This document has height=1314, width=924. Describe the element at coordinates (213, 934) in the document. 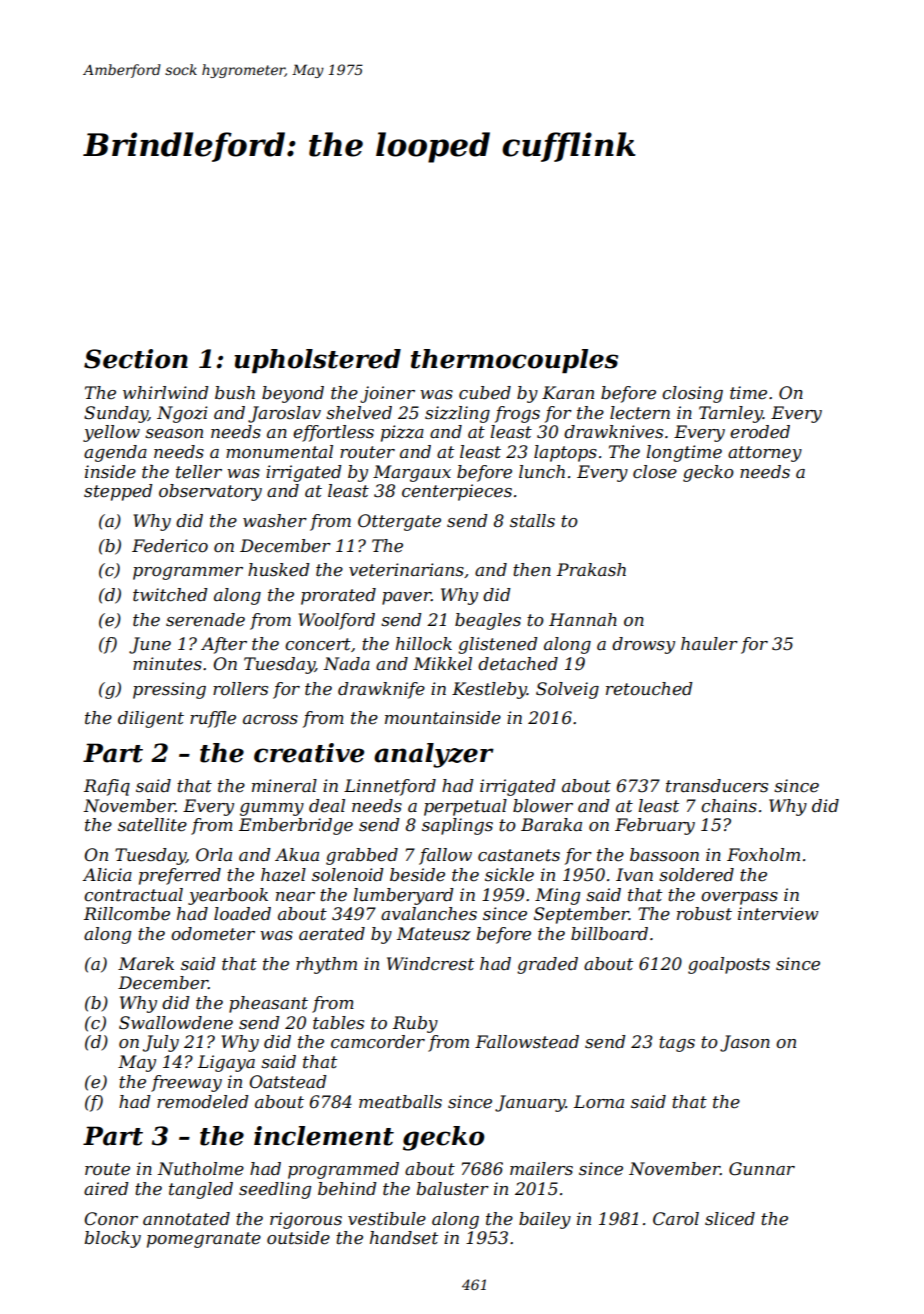

I see `odometer` at that location.
